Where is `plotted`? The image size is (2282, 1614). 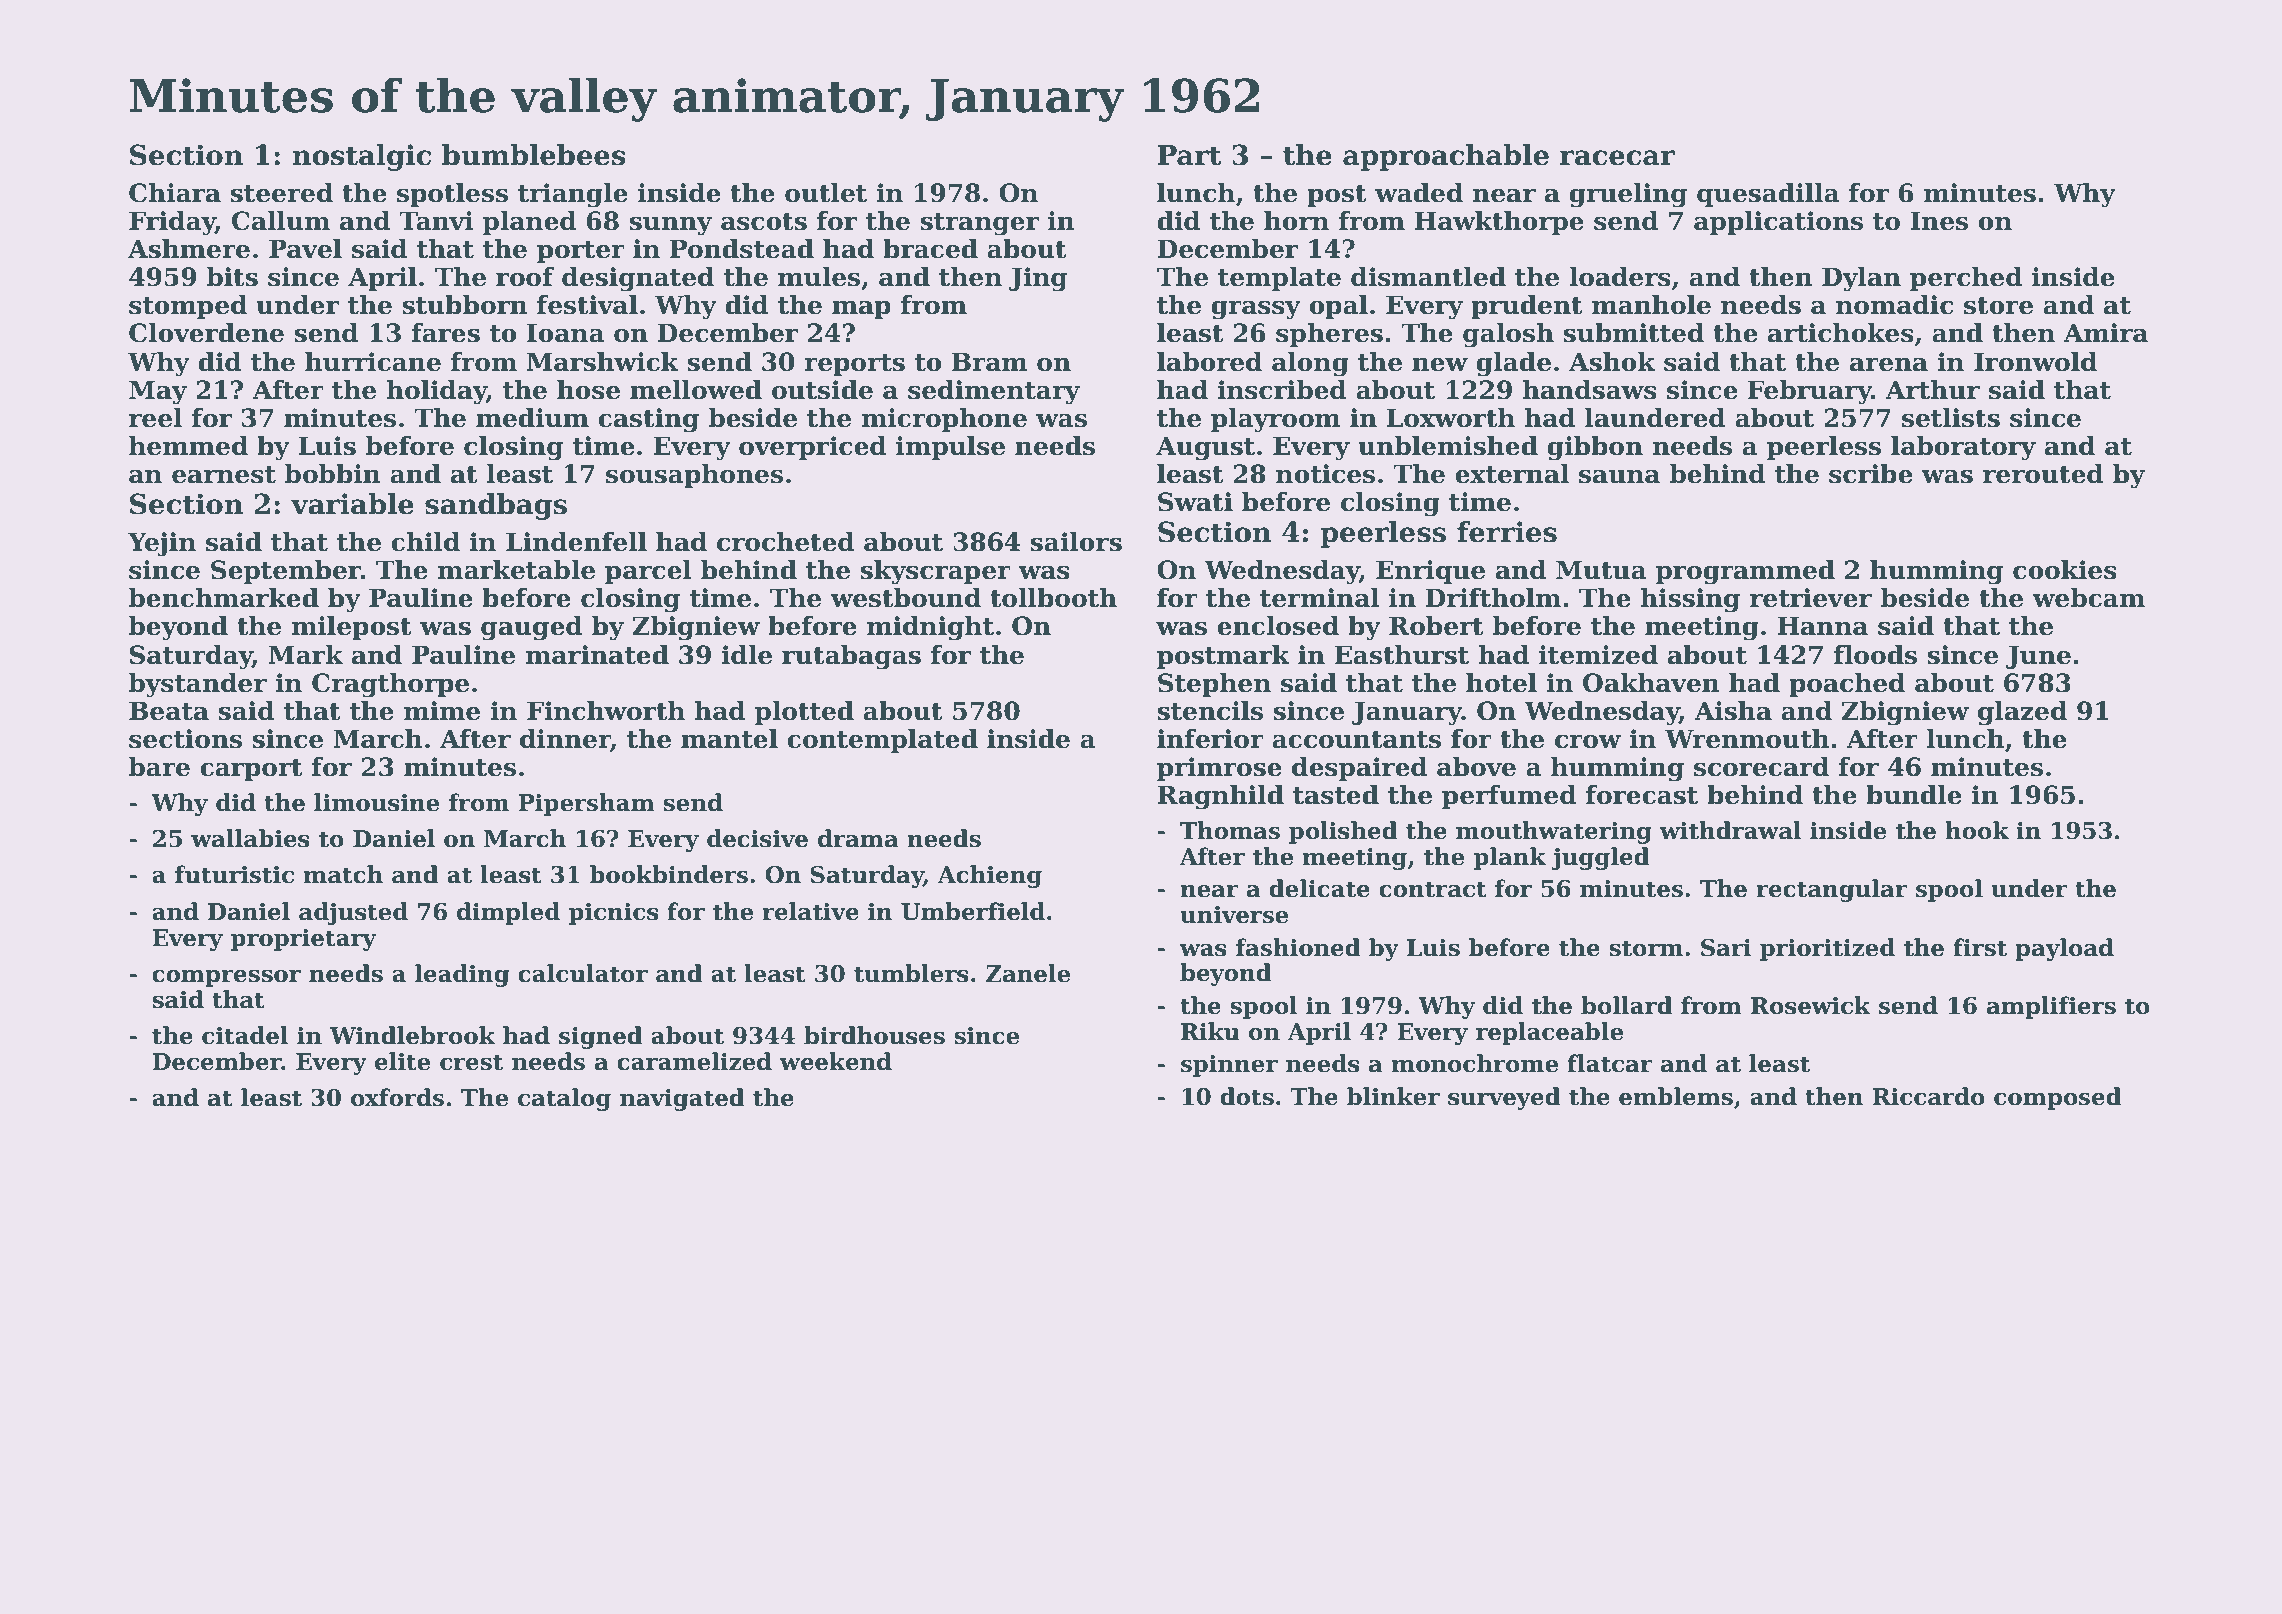
plotted is located at coordinates (804, 713).
